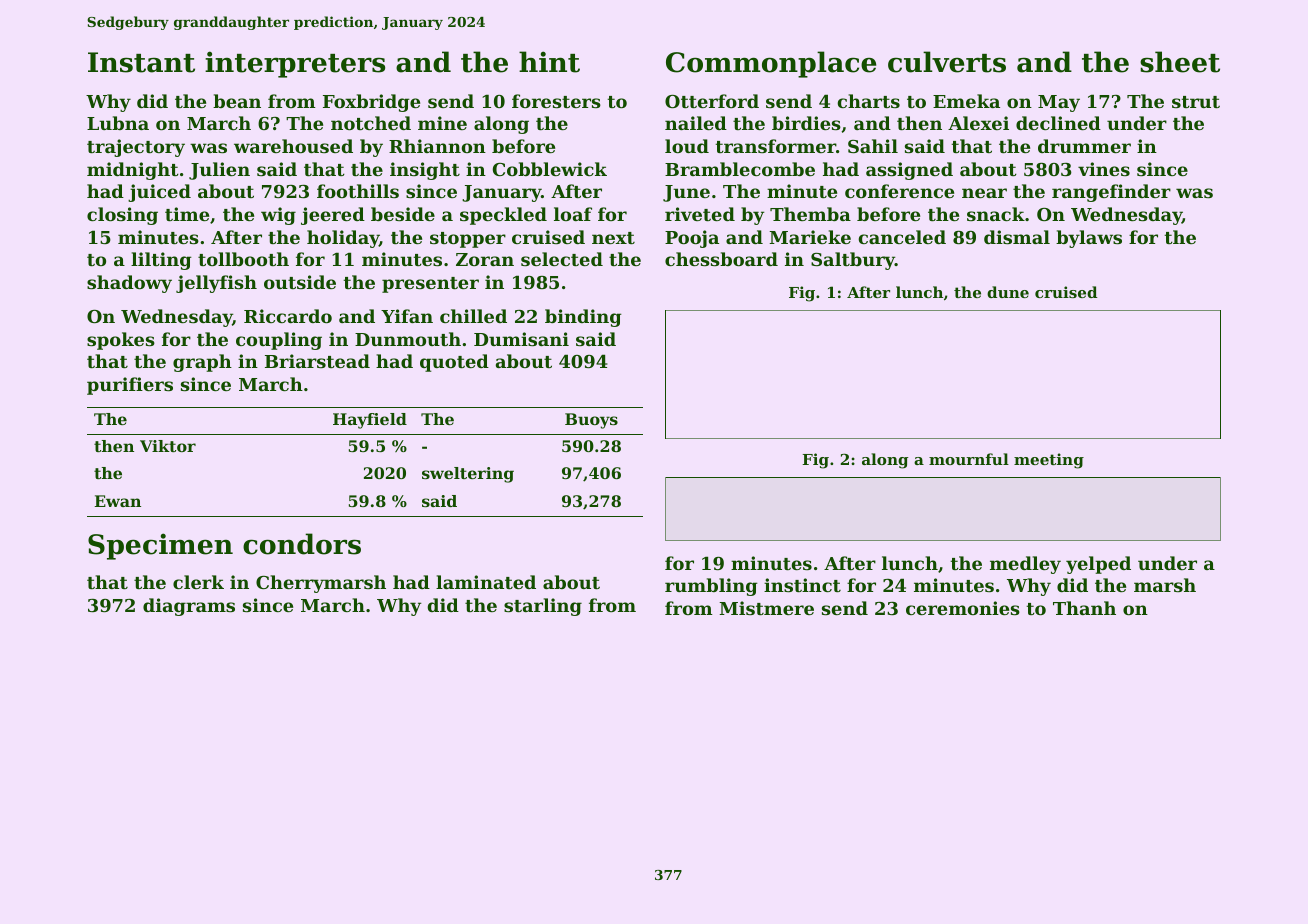  I want to click on Alexei, so click(978, 123).
